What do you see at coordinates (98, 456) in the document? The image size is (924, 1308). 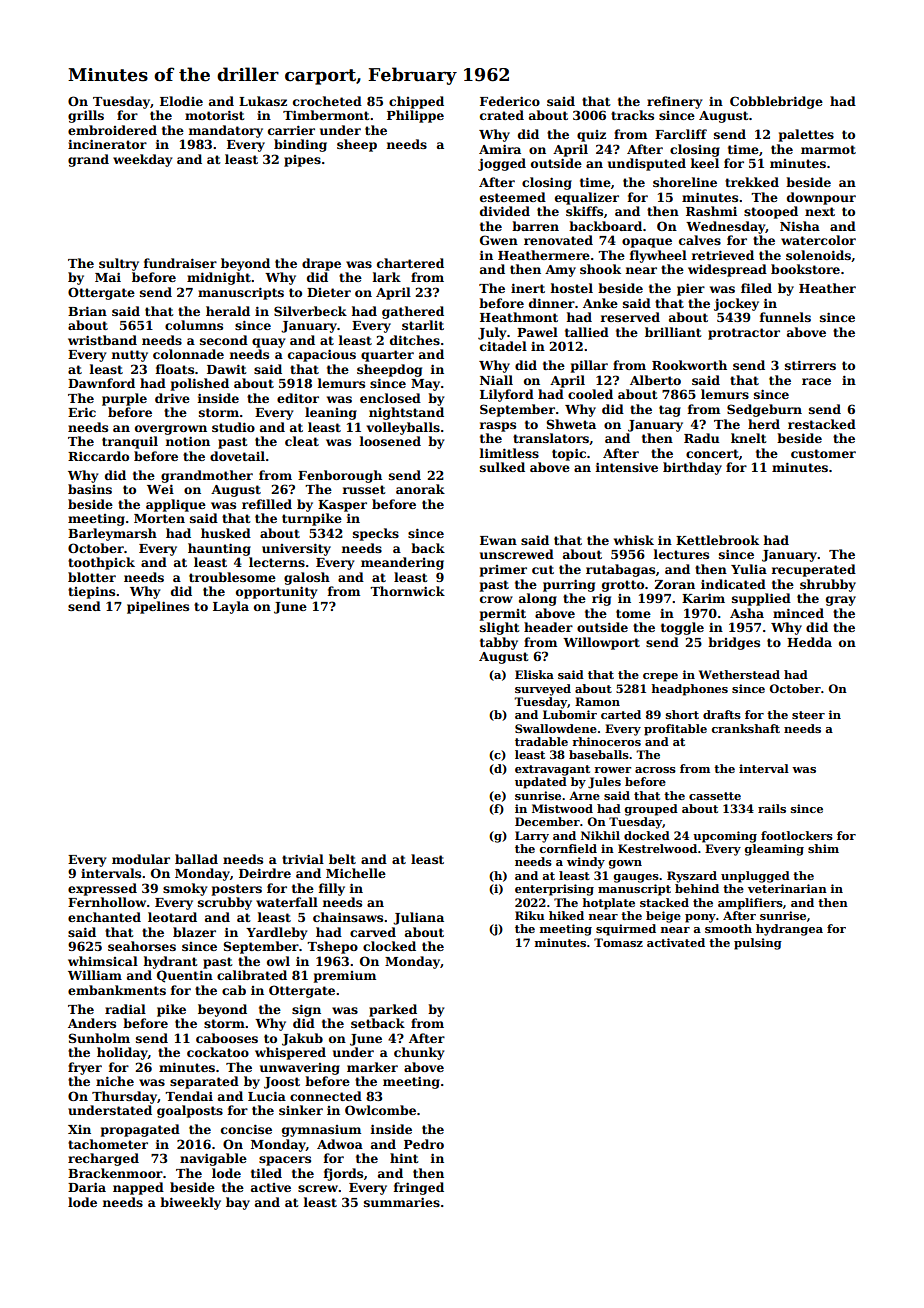 I see `Riccardo` at bounding box center [98, 456].
